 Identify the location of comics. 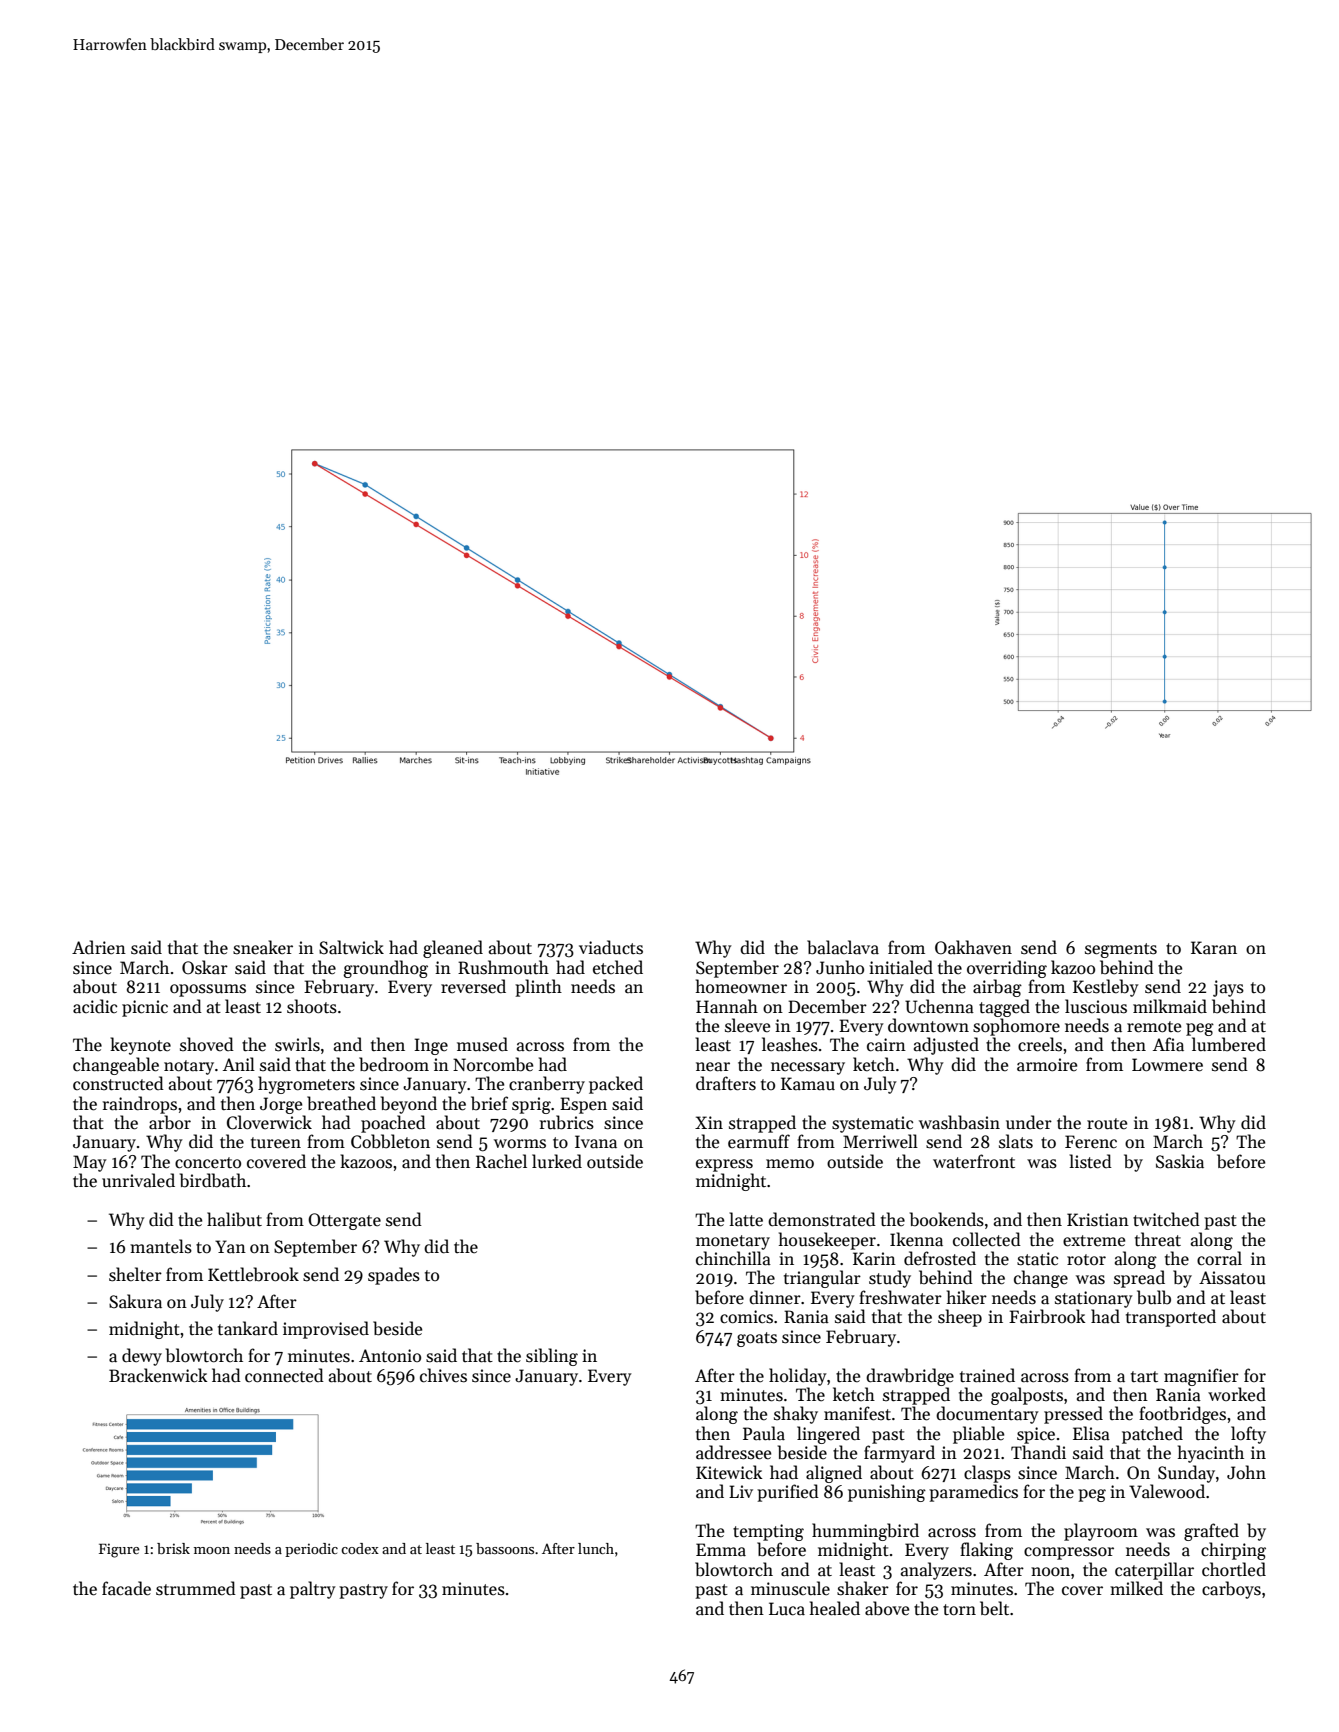
(746, 1317).
